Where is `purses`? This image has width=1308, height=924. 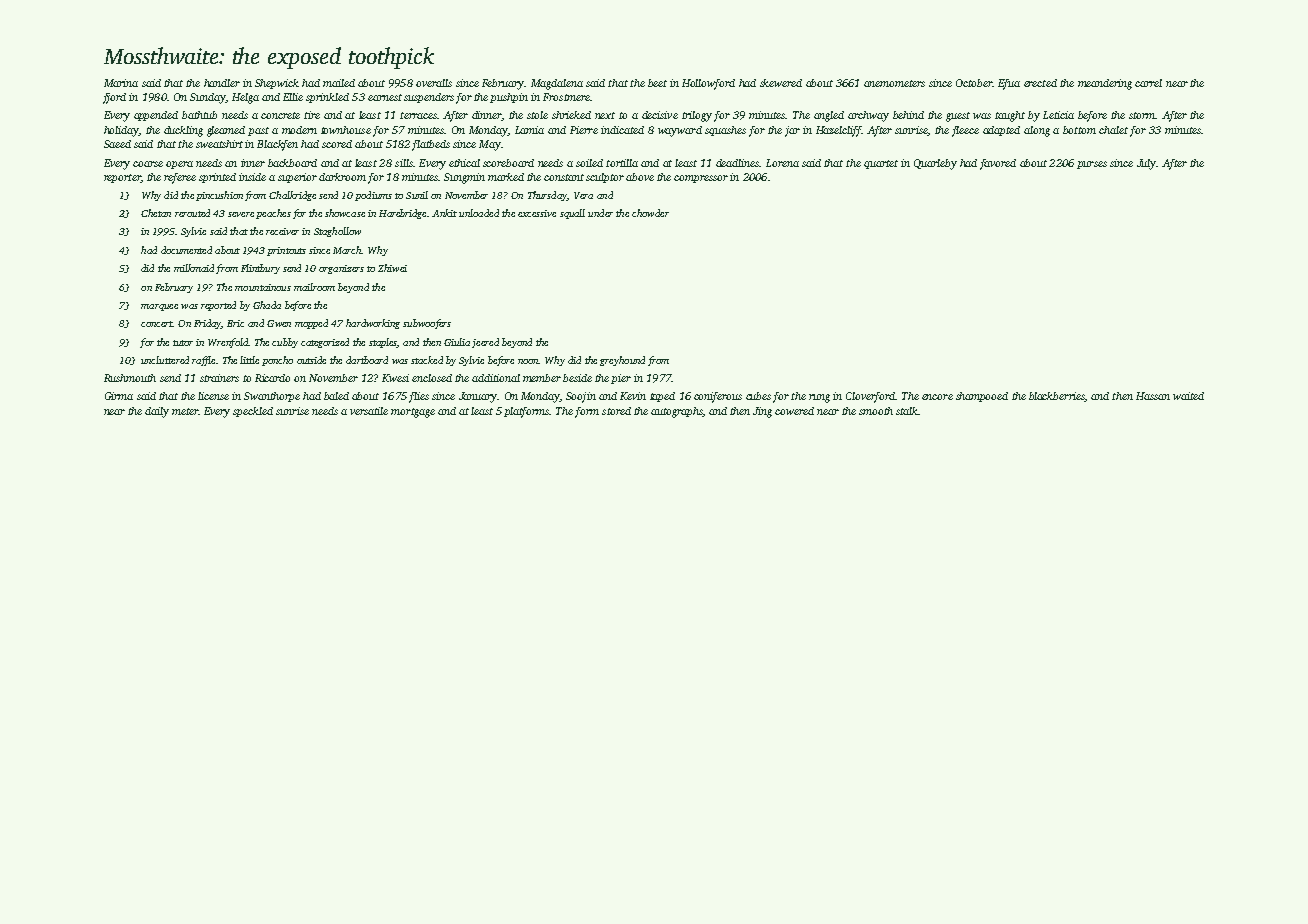
purses is located at coordinates (1092, 165).
